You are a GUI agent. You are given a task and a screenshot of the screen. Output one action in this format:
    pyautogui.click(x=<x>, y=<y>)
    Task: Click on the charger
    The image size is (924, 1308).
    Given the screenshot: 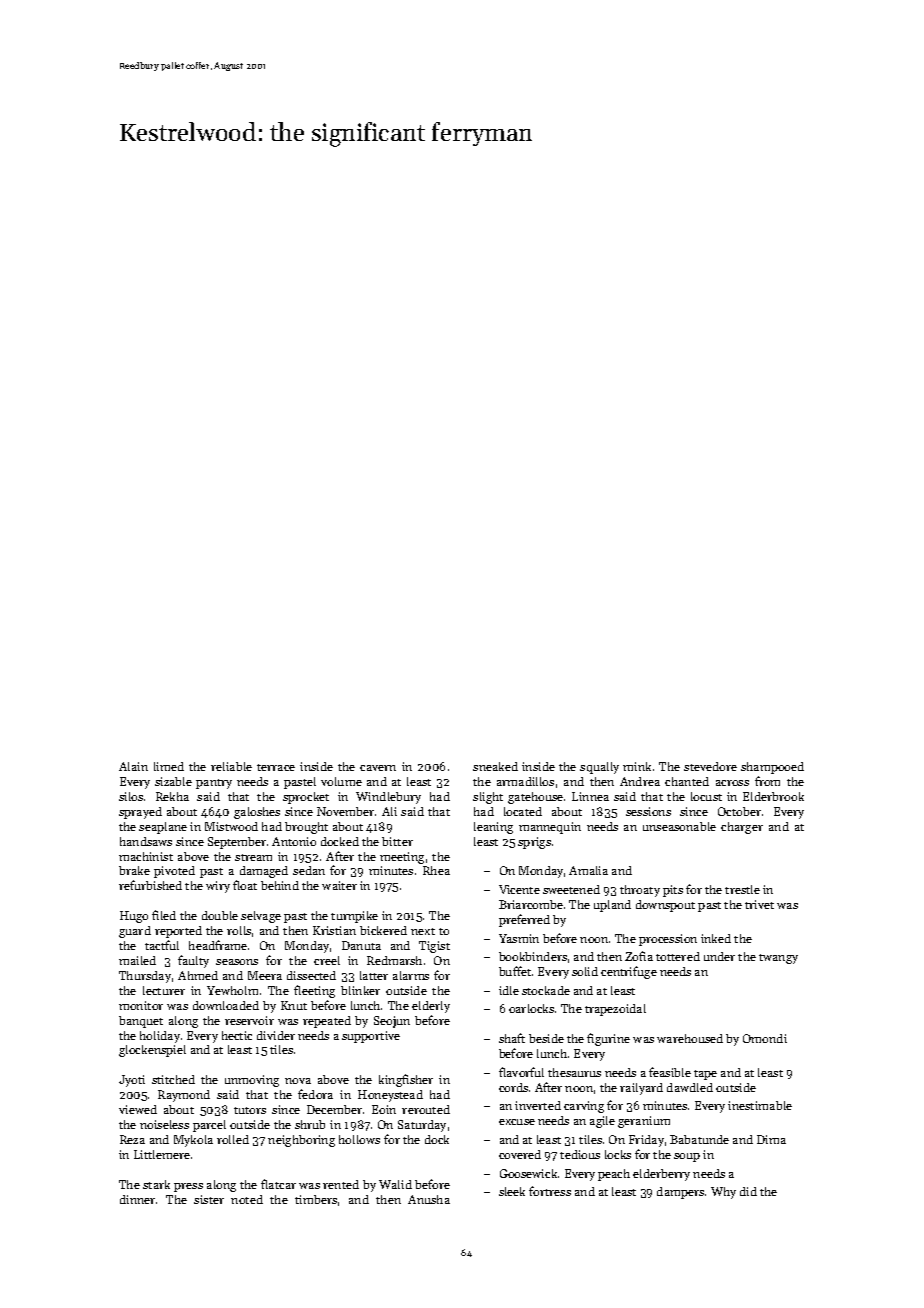 What is the action you would take?
    pyautogui.click(x=742, y=828)
